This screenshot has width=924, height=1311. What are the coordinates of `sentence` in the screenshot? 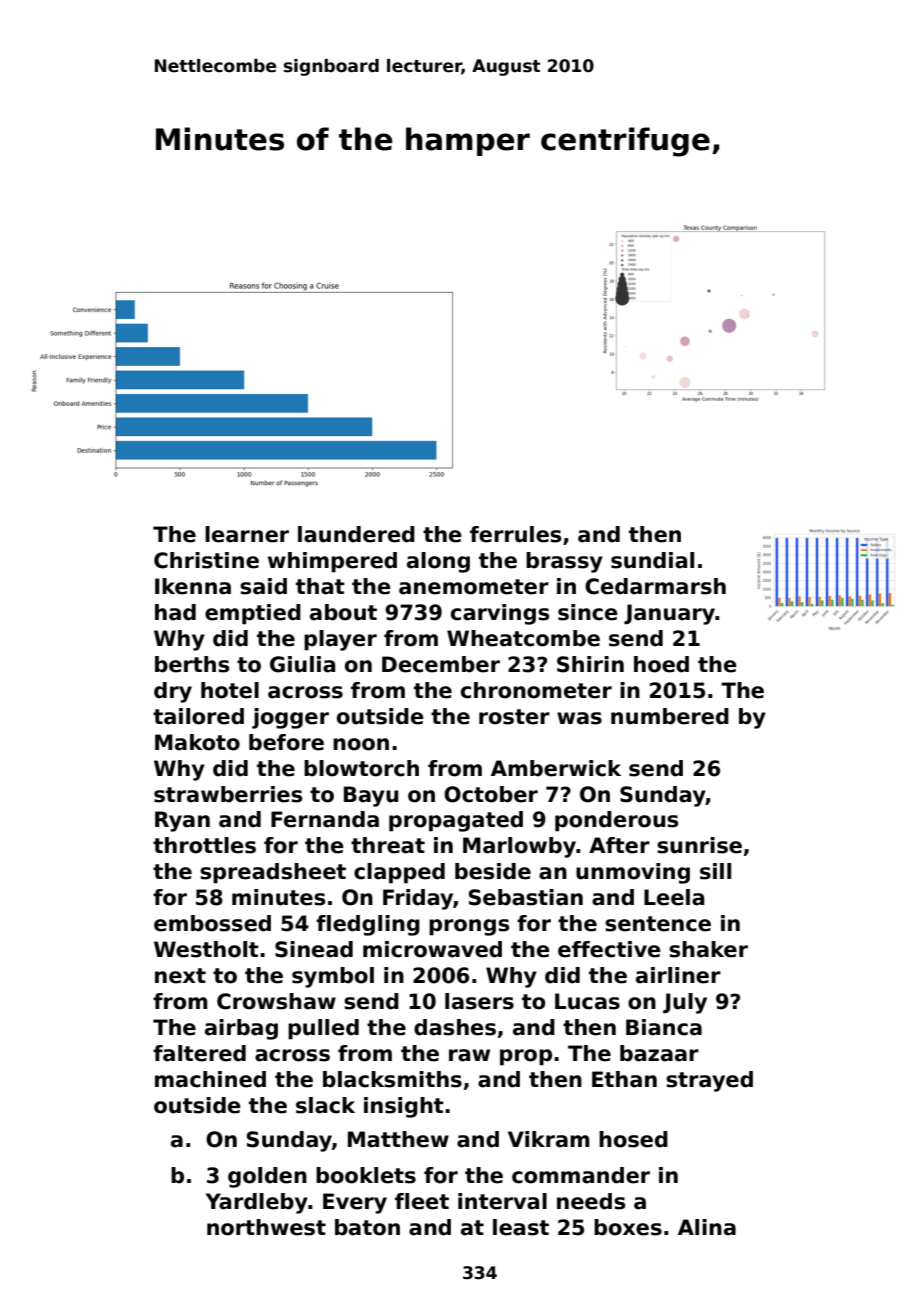 It's located at (658, 924).
